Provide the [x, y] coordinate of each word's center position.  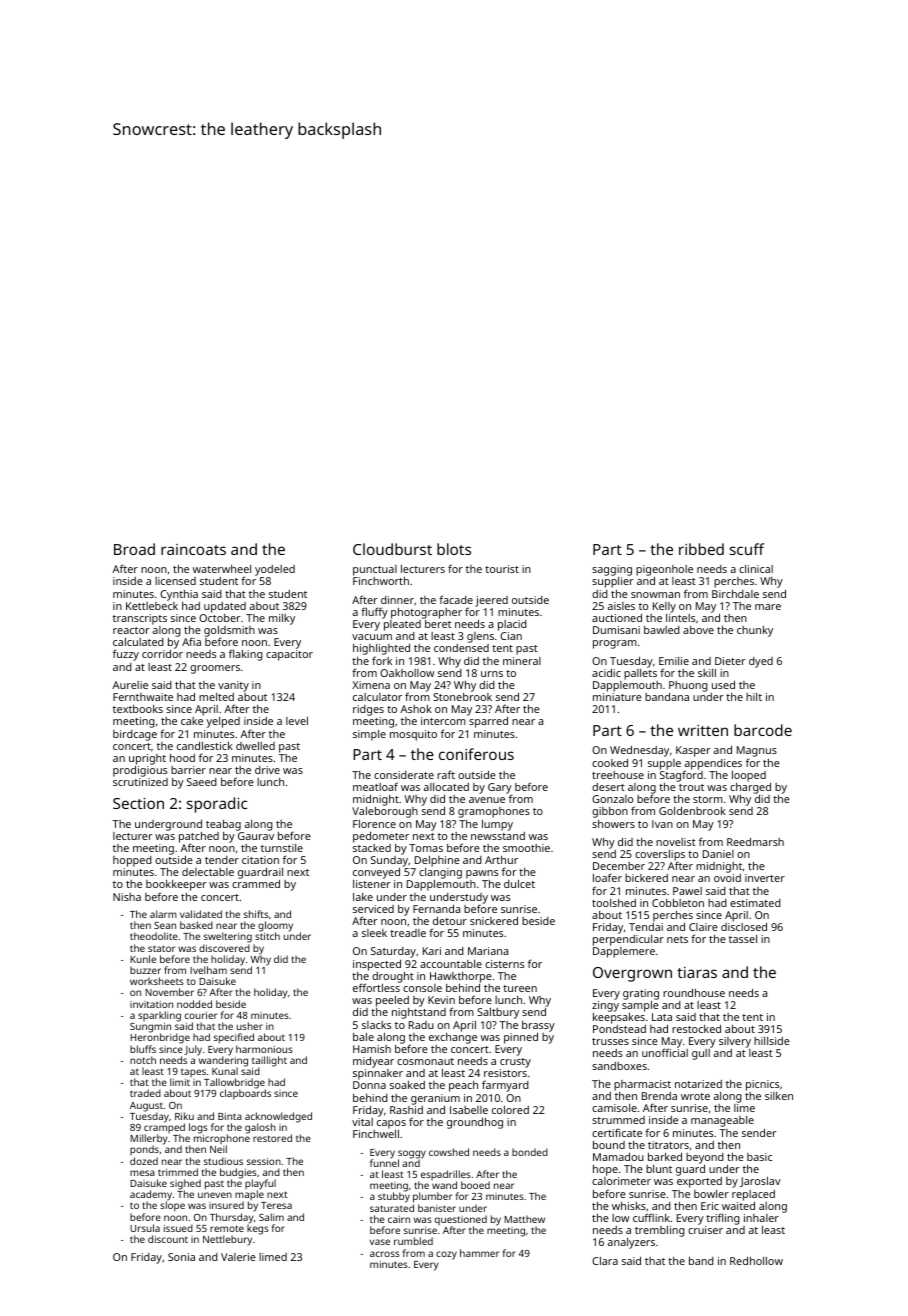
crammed [256, 884]
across [385, 1254]
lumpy [497, 825]
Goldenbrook [692, 810]
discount [168, 1239]
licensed [175, 581]
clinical [756, 569]
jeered [491, 601]
